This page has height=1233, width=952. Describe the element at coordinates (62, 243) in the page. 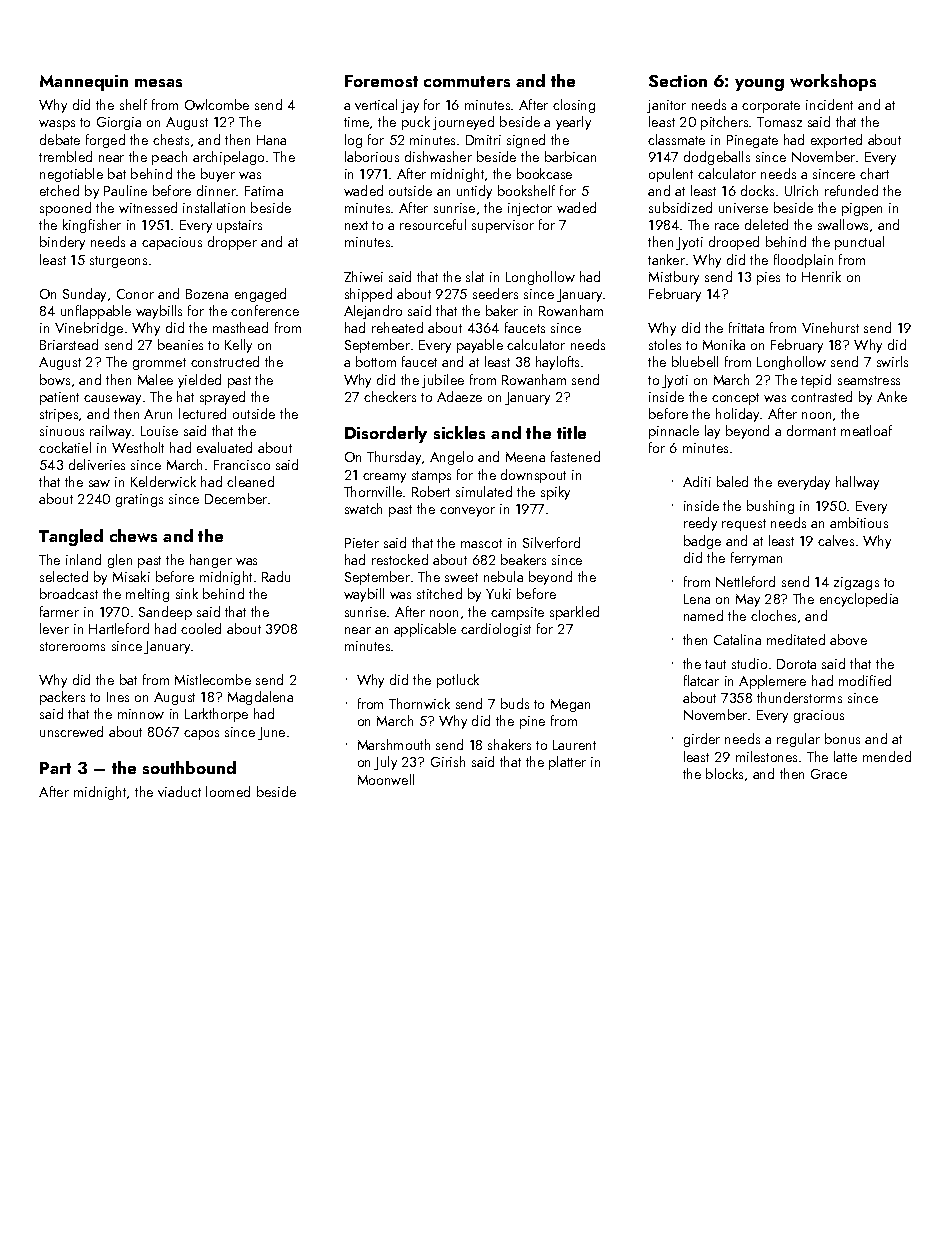

I see `bindery` at that location.
